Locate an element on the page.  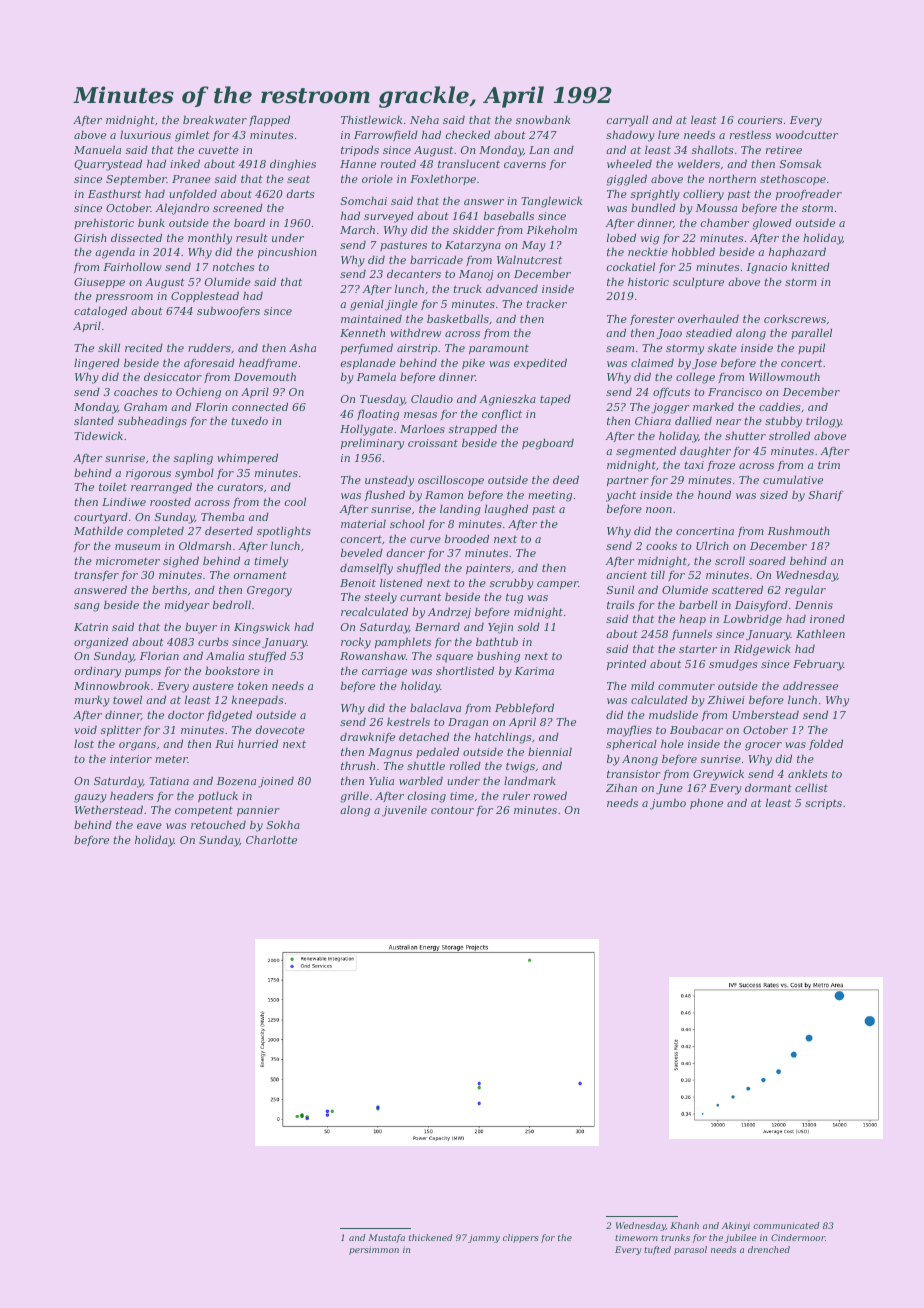
clippers is located at coordinates (520, 1238).
